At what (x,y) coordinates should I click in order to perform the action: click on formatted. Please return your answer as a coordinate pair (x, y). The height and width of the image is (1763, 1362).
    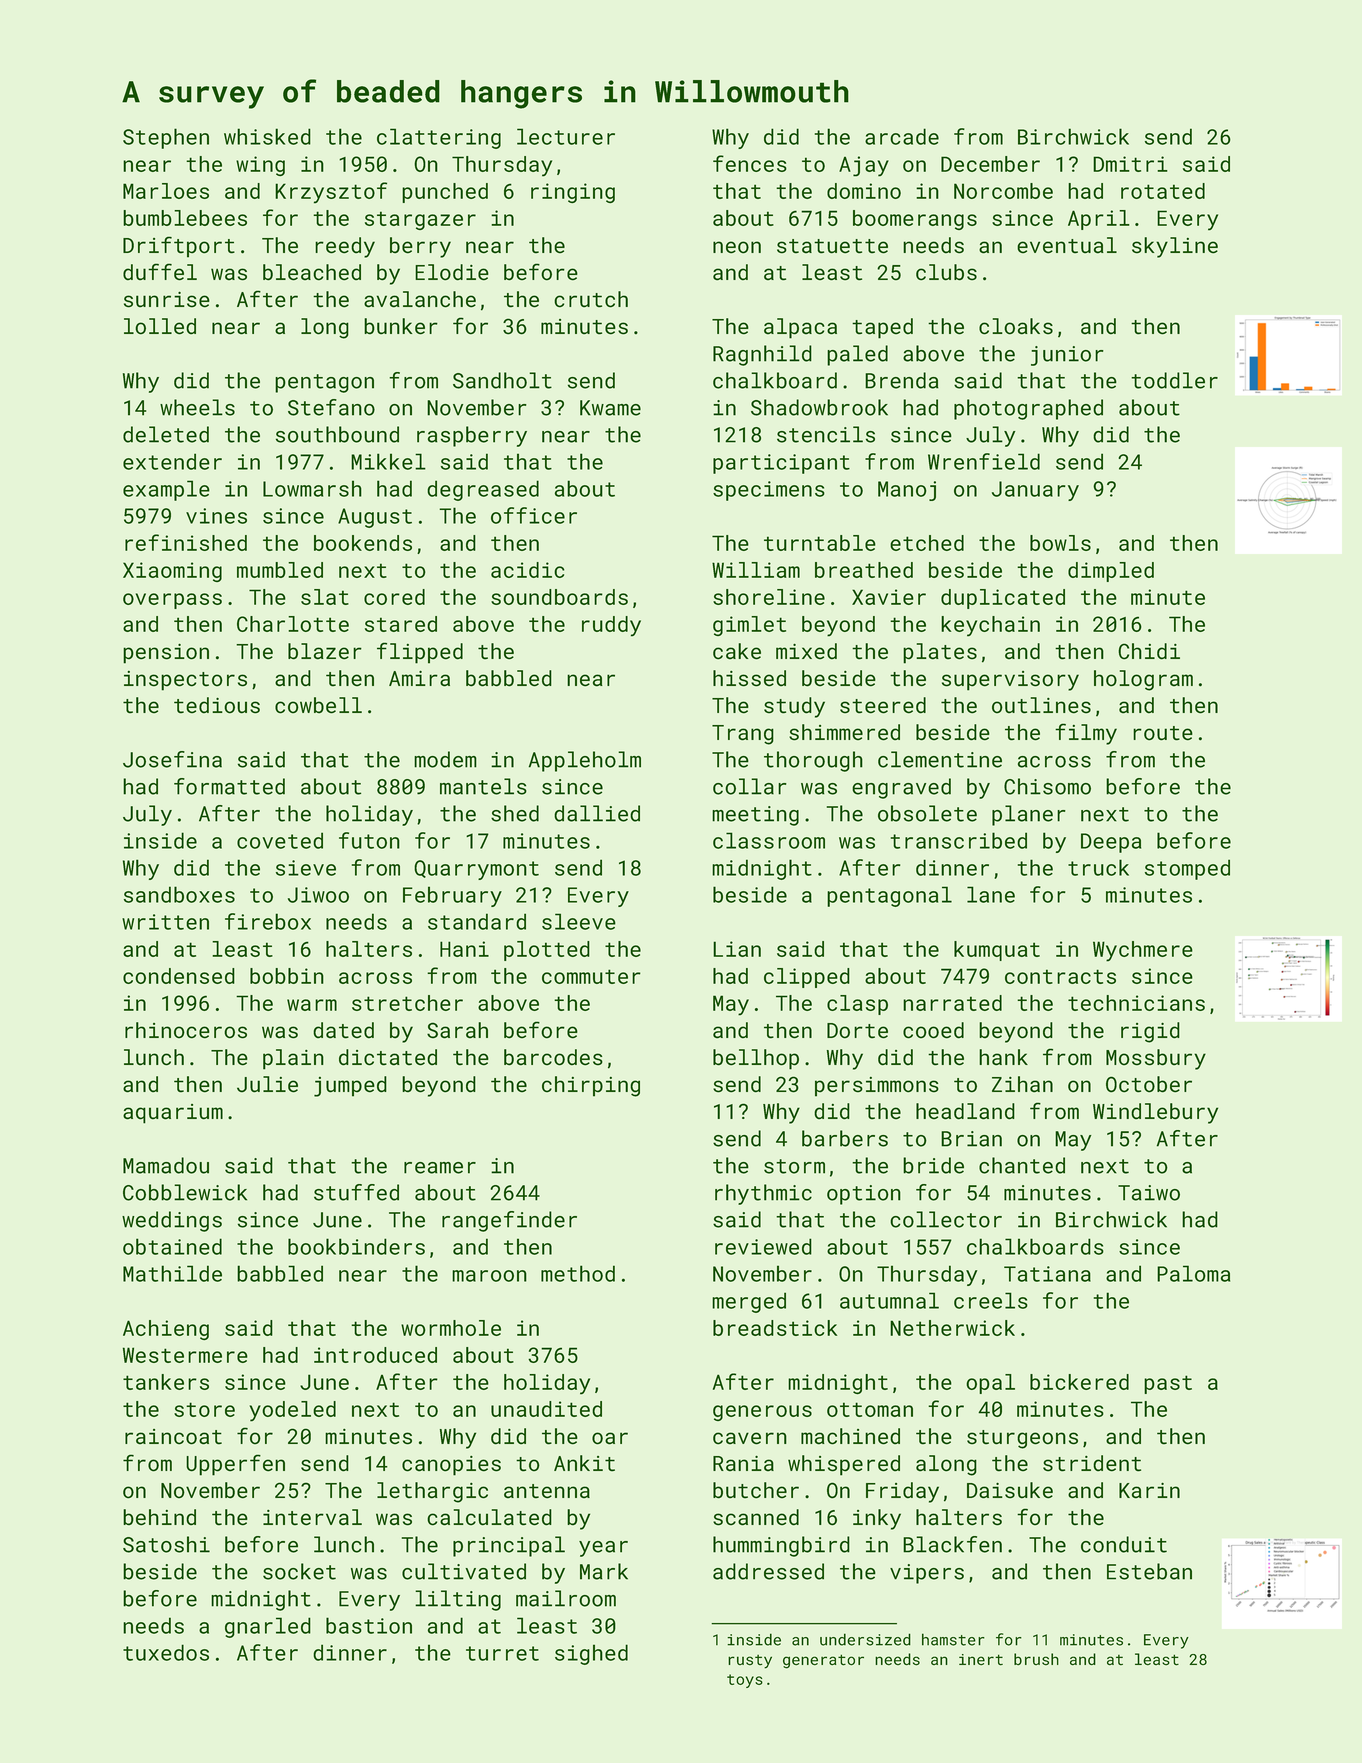
    Looking at the image, I should click on (229, 786).
